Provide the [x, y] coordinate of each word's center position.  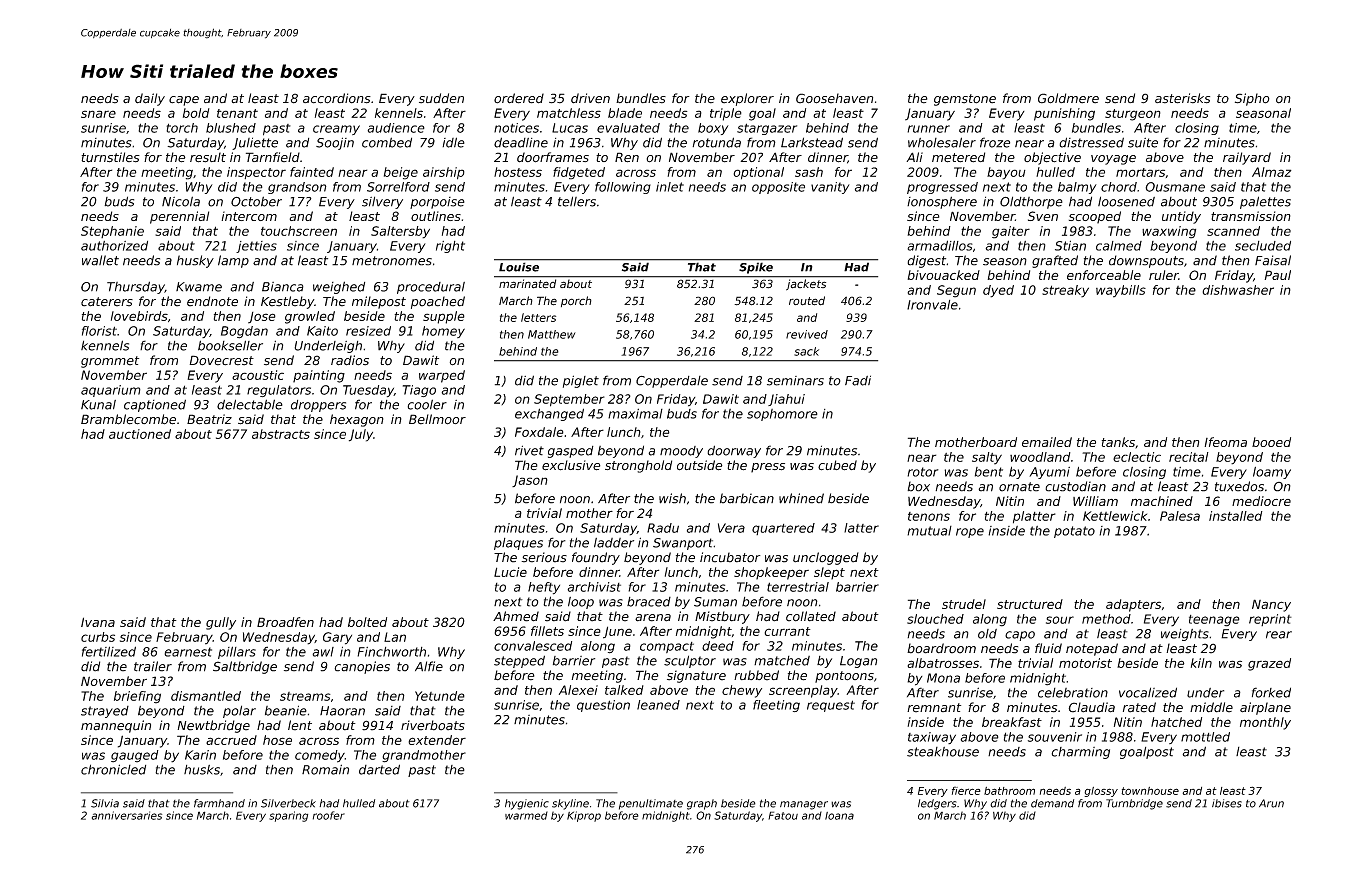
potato [1074, 532]
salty [987, 458]
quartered [783, 529]
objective [1052, 158]
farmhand [219, 803]
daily [150, 99]
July [361, 435]
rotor [923, 472]
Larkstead [812, 142]
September [569, 400]
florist [99, 331]
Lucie [510, 572]
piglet [581, 381]
